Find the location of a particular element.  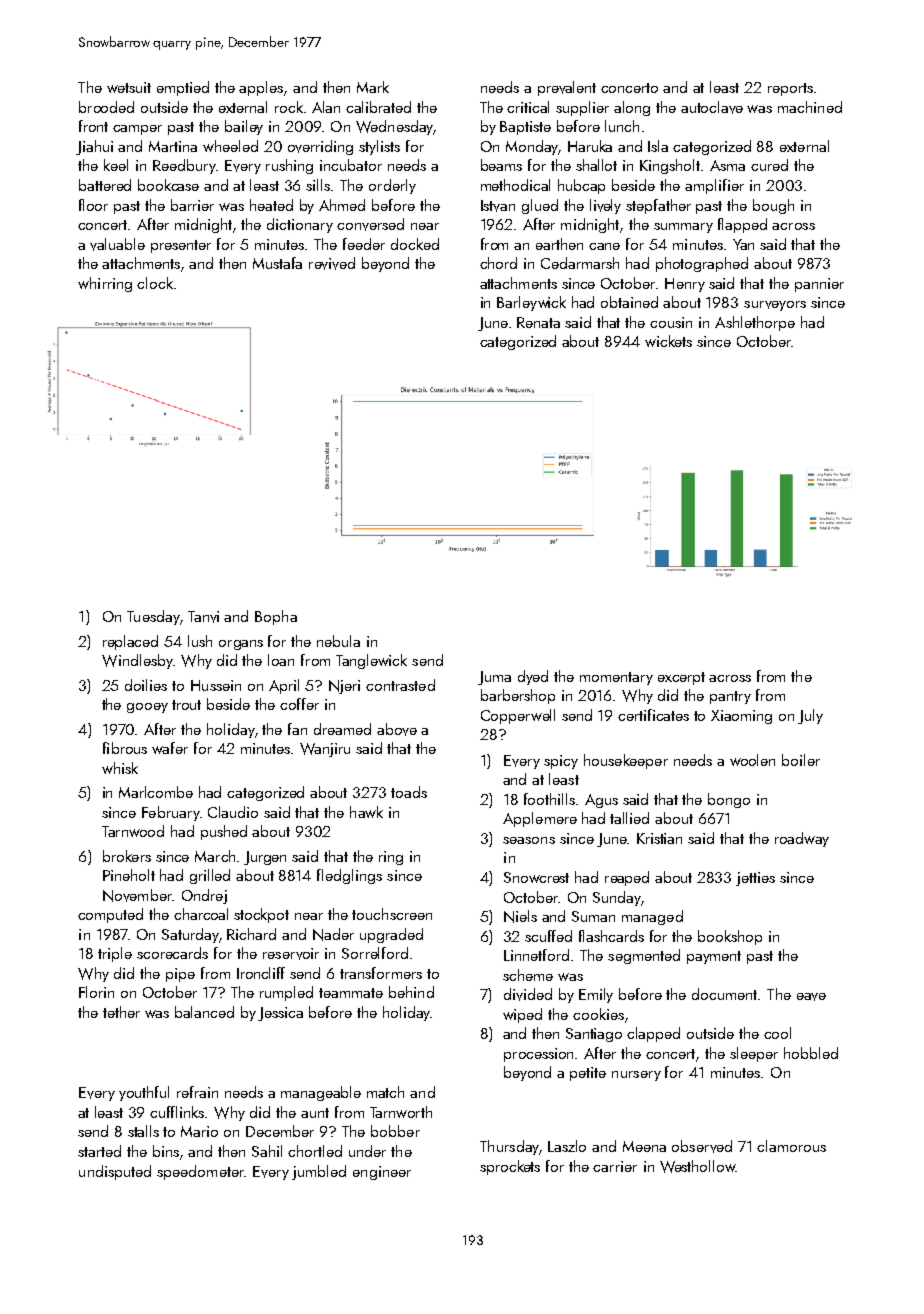

momentary is located at coordinates (616, 678).
